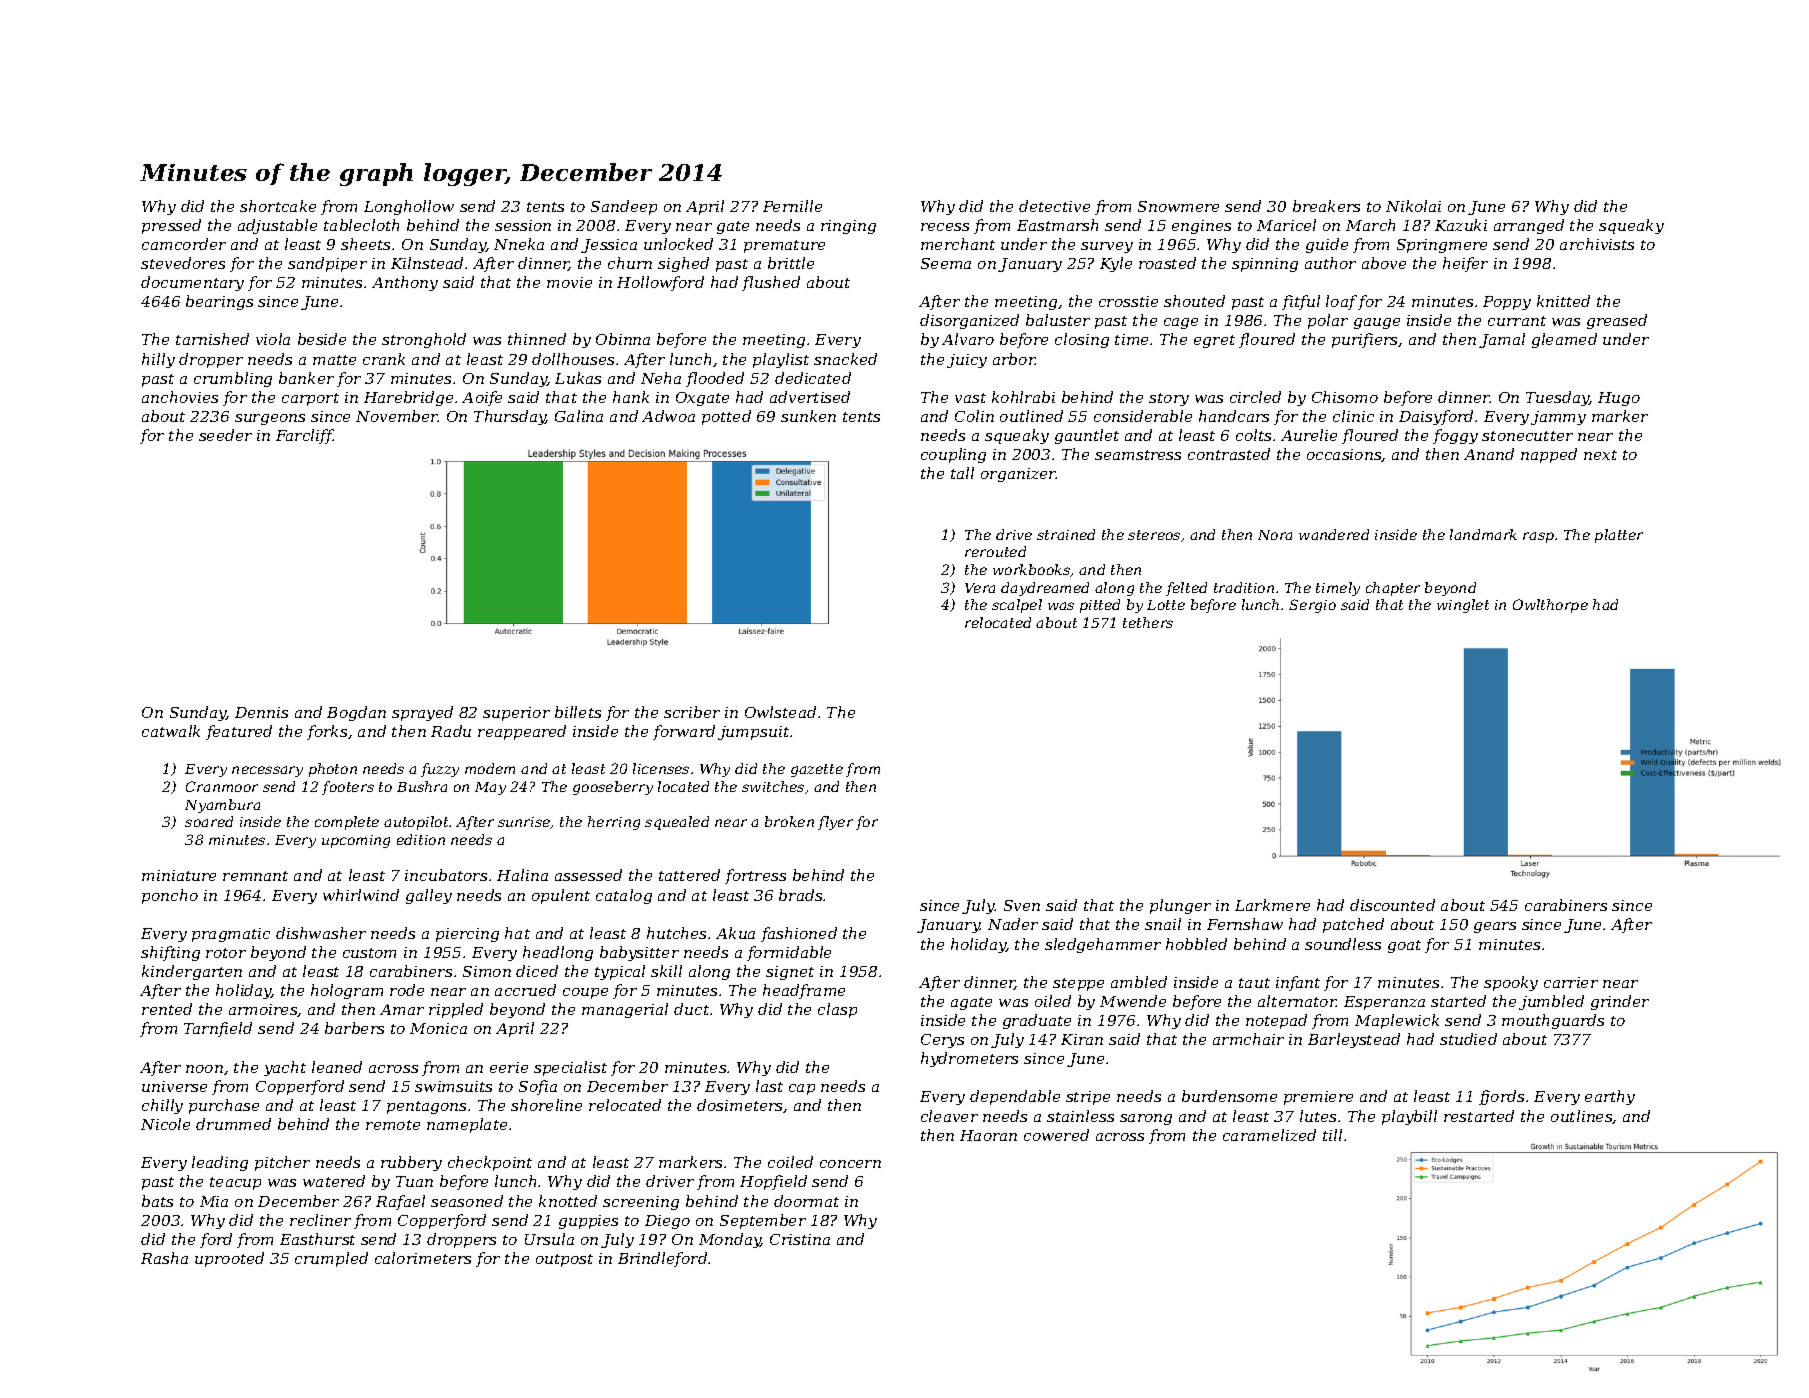 Image resolution: width=1809 pixels, height=1398 pixels. I want to click on author, so click(1330, 263).
